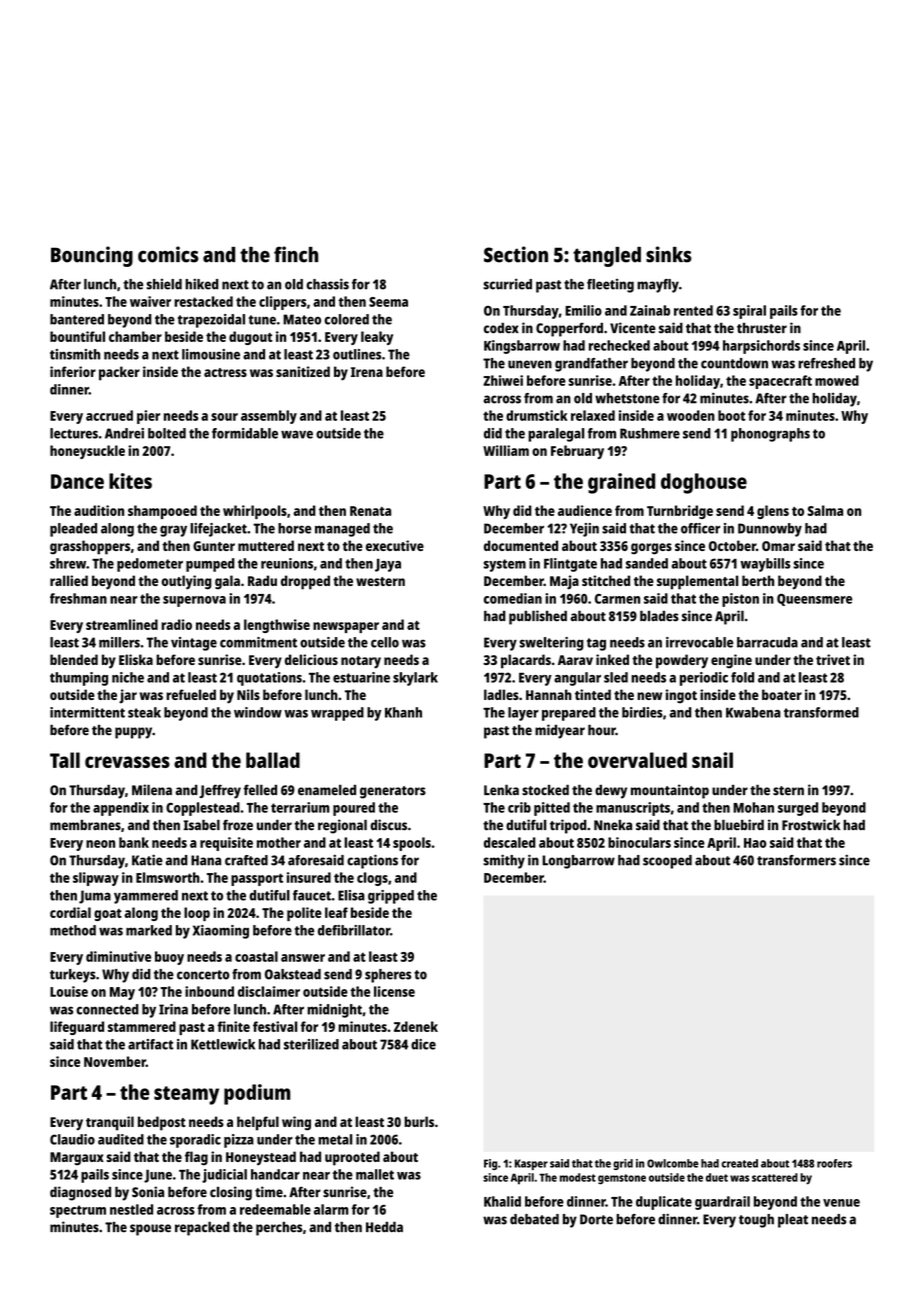 This screenshot has width=924, height=1308. What do you see at coordinates (762, 328) in the screenshot?
I see `thruster` at bounding box center [762, 328].
